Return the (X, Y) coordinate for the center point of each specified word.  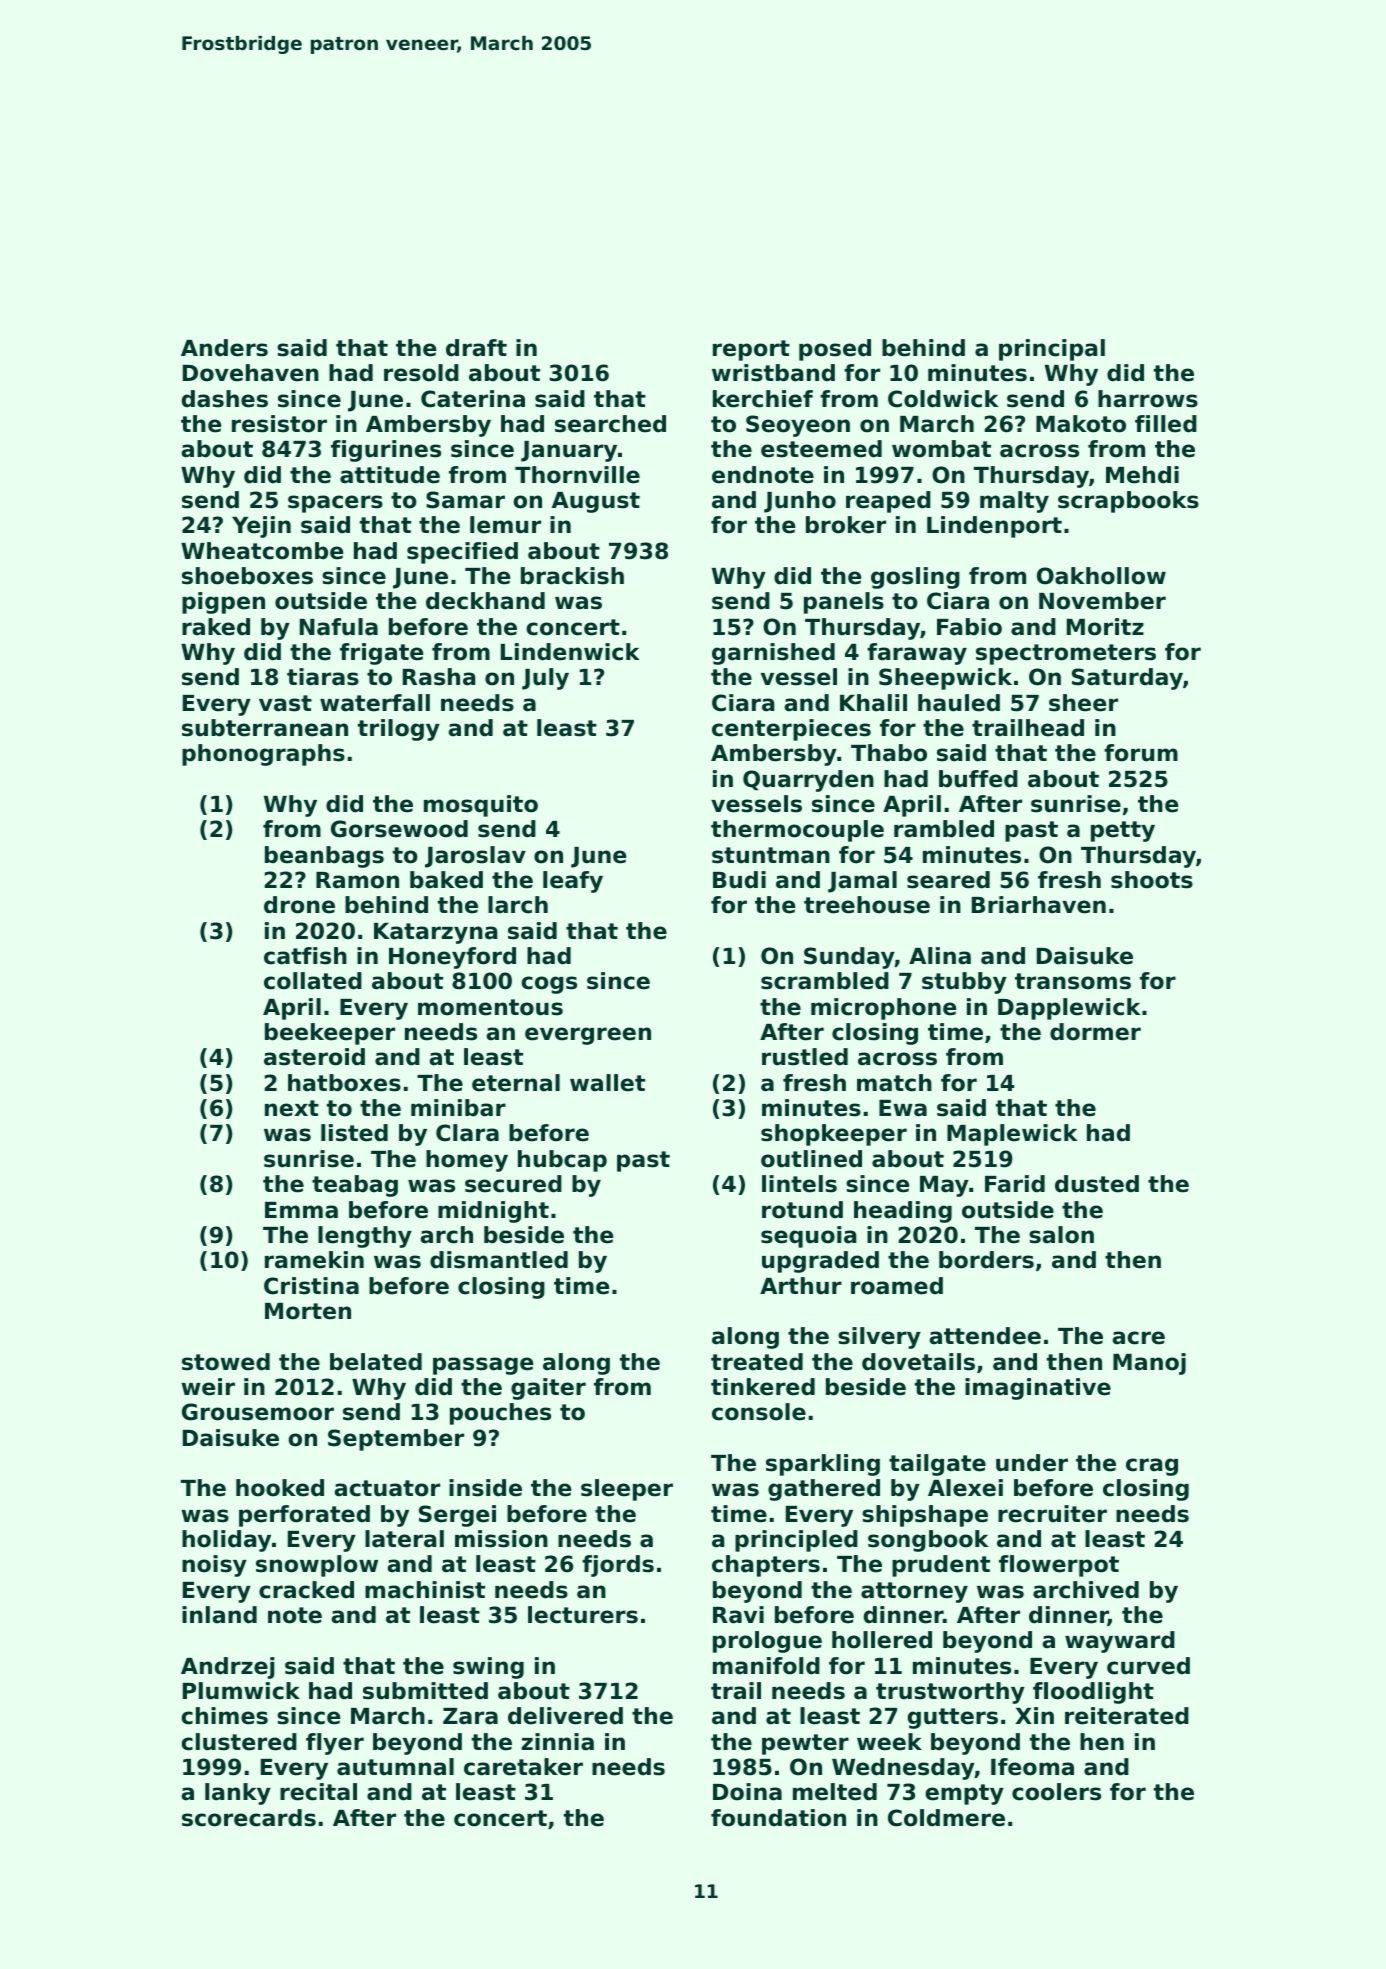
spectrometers (1066, 654)
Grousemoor (258, 1412)
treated (757, 1362)
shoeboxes (247, 576)
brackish (572, 576)
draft (476, 348)
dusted (1097, 1184)
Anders (224, 348)
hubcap (562, 1161)
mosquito (481, 806)
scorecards (249, 1818)
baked (446, 880)
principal (1052, 350)
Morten (308, 1311)
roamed (897, 1286)
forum (1141, 753)
